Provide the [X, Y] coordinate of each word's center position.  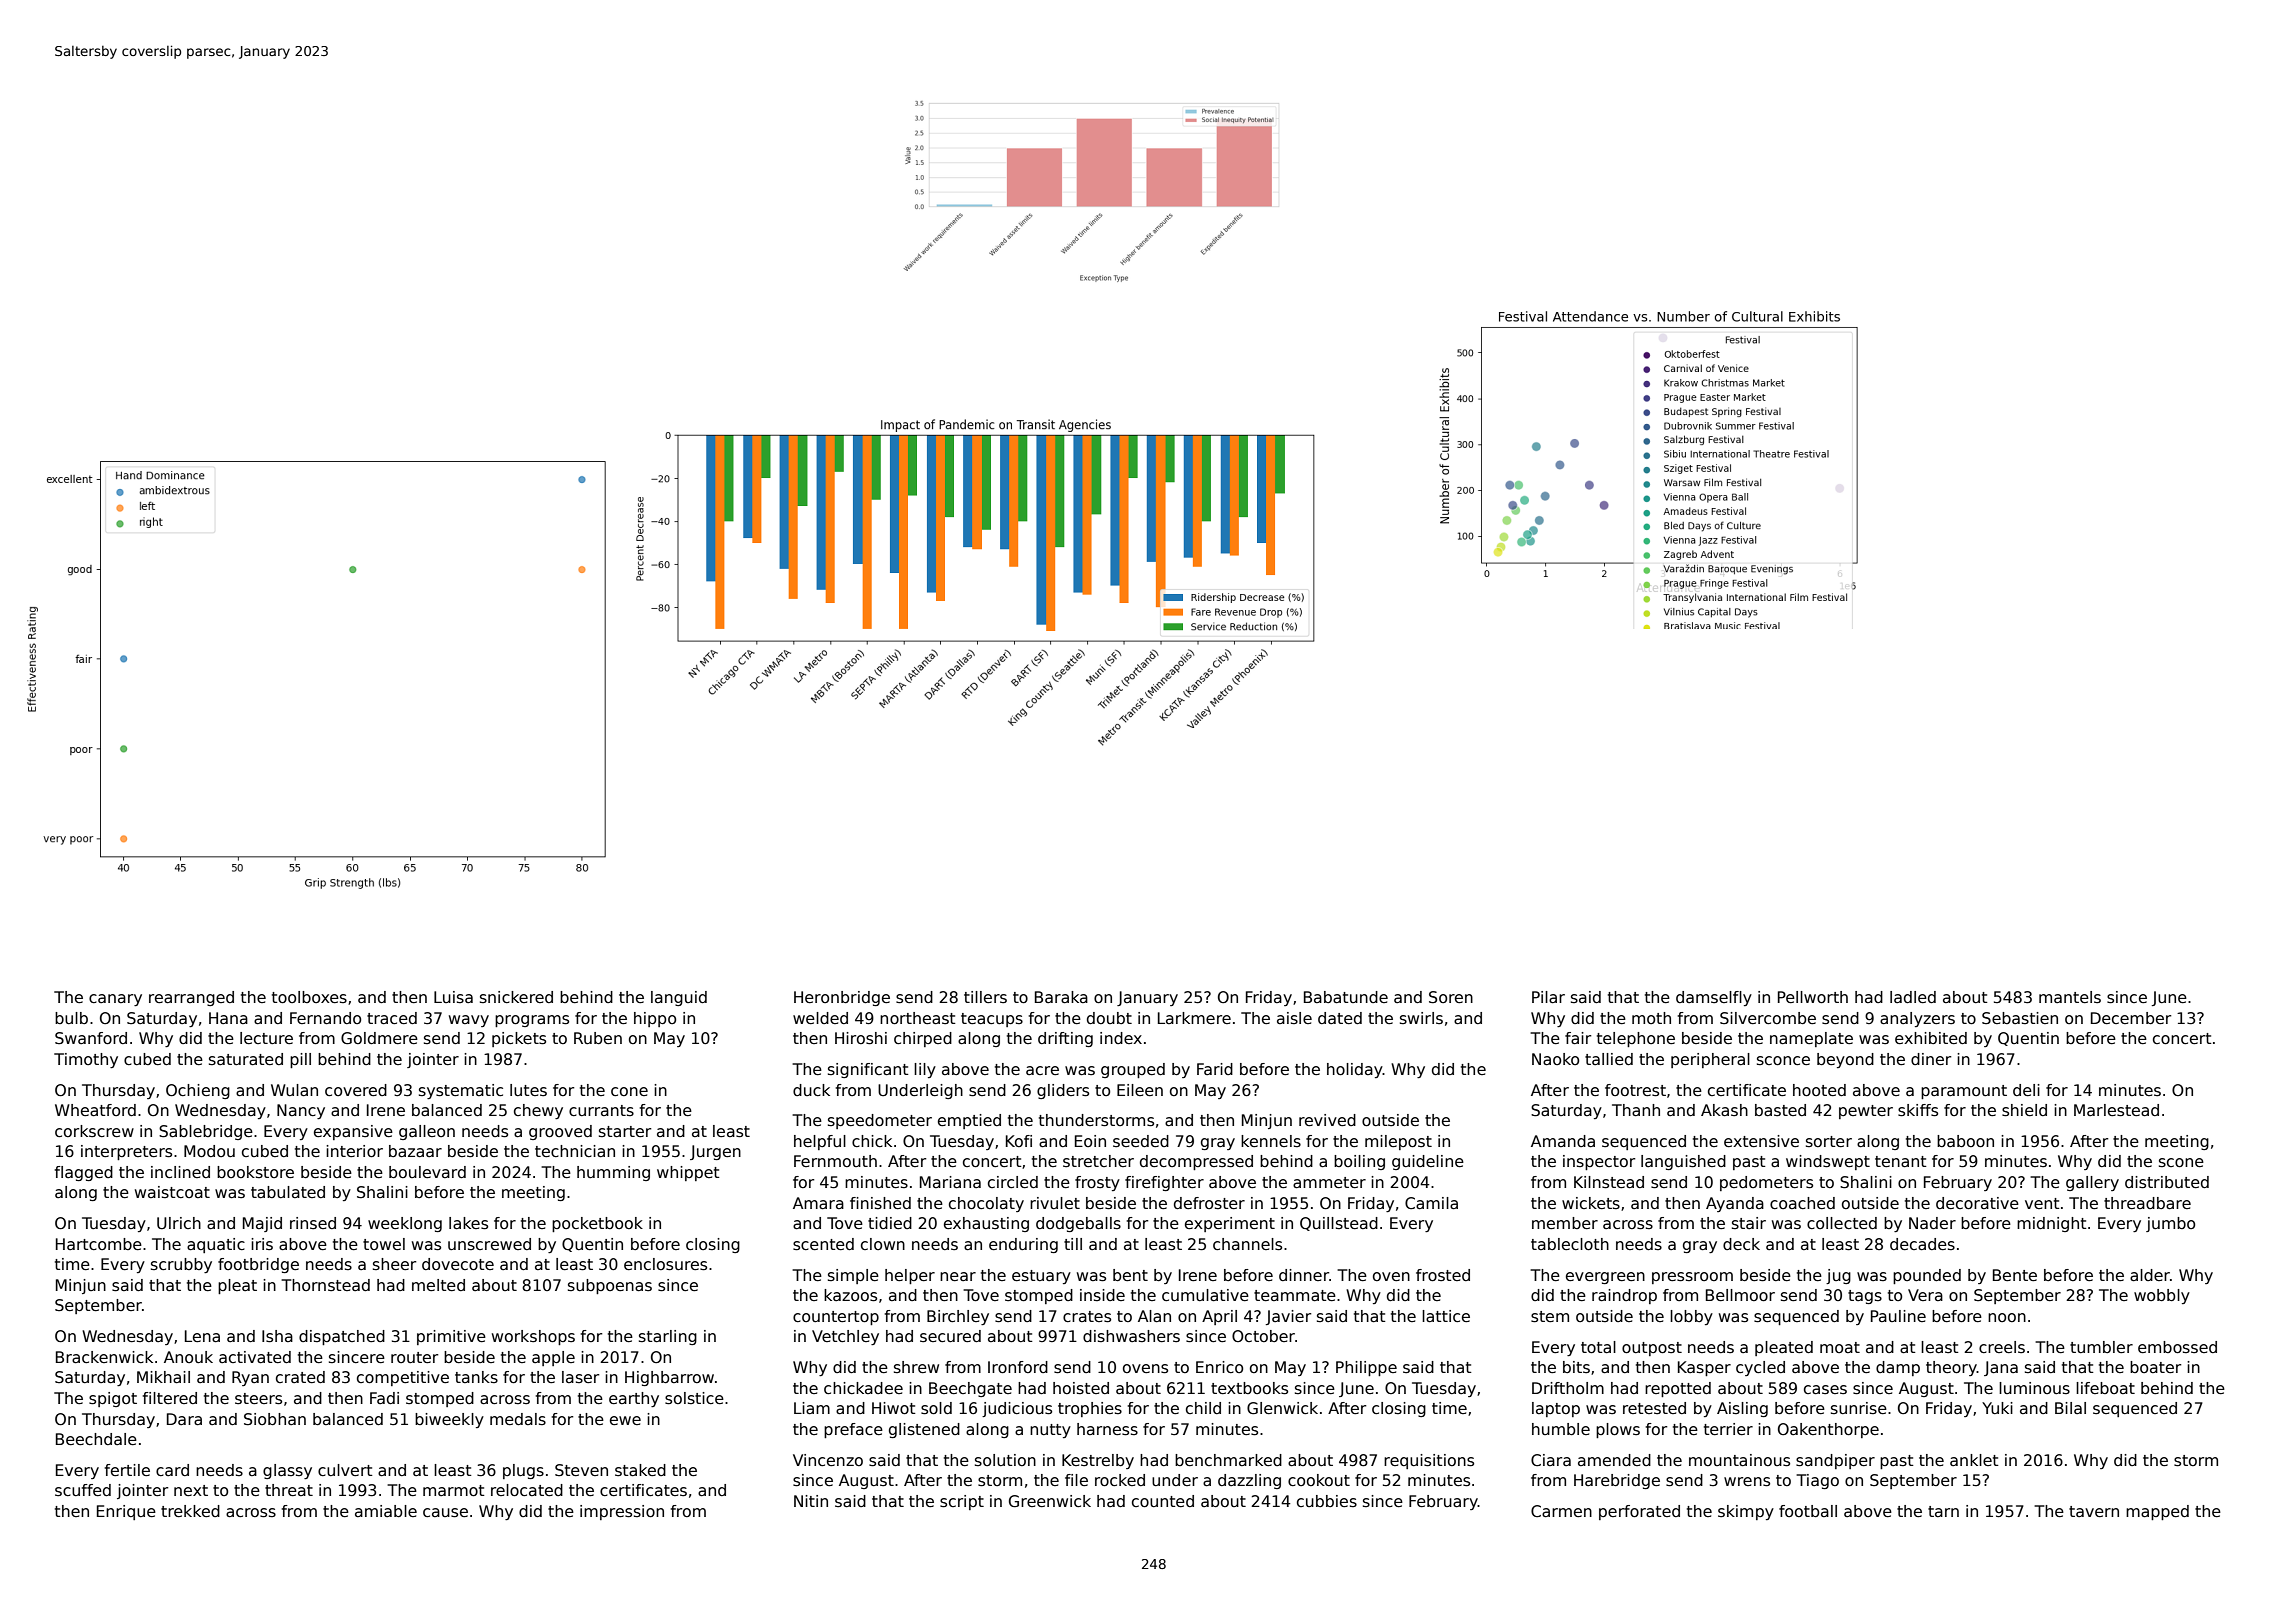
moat [1840, 1347]
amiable [386, 1511]
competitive [403, 1378]
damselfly [1714, 998]
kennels [1271, 1141]
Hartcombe [99, 1244]
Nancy [301, 1111]
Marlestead [2116, 1110]
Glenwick [1282, 1408]
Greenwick [1050, 1501]
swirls [1421, 1018]
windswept [1828, 1162]
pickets [519, 1039]
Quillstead [1339, 1224]
